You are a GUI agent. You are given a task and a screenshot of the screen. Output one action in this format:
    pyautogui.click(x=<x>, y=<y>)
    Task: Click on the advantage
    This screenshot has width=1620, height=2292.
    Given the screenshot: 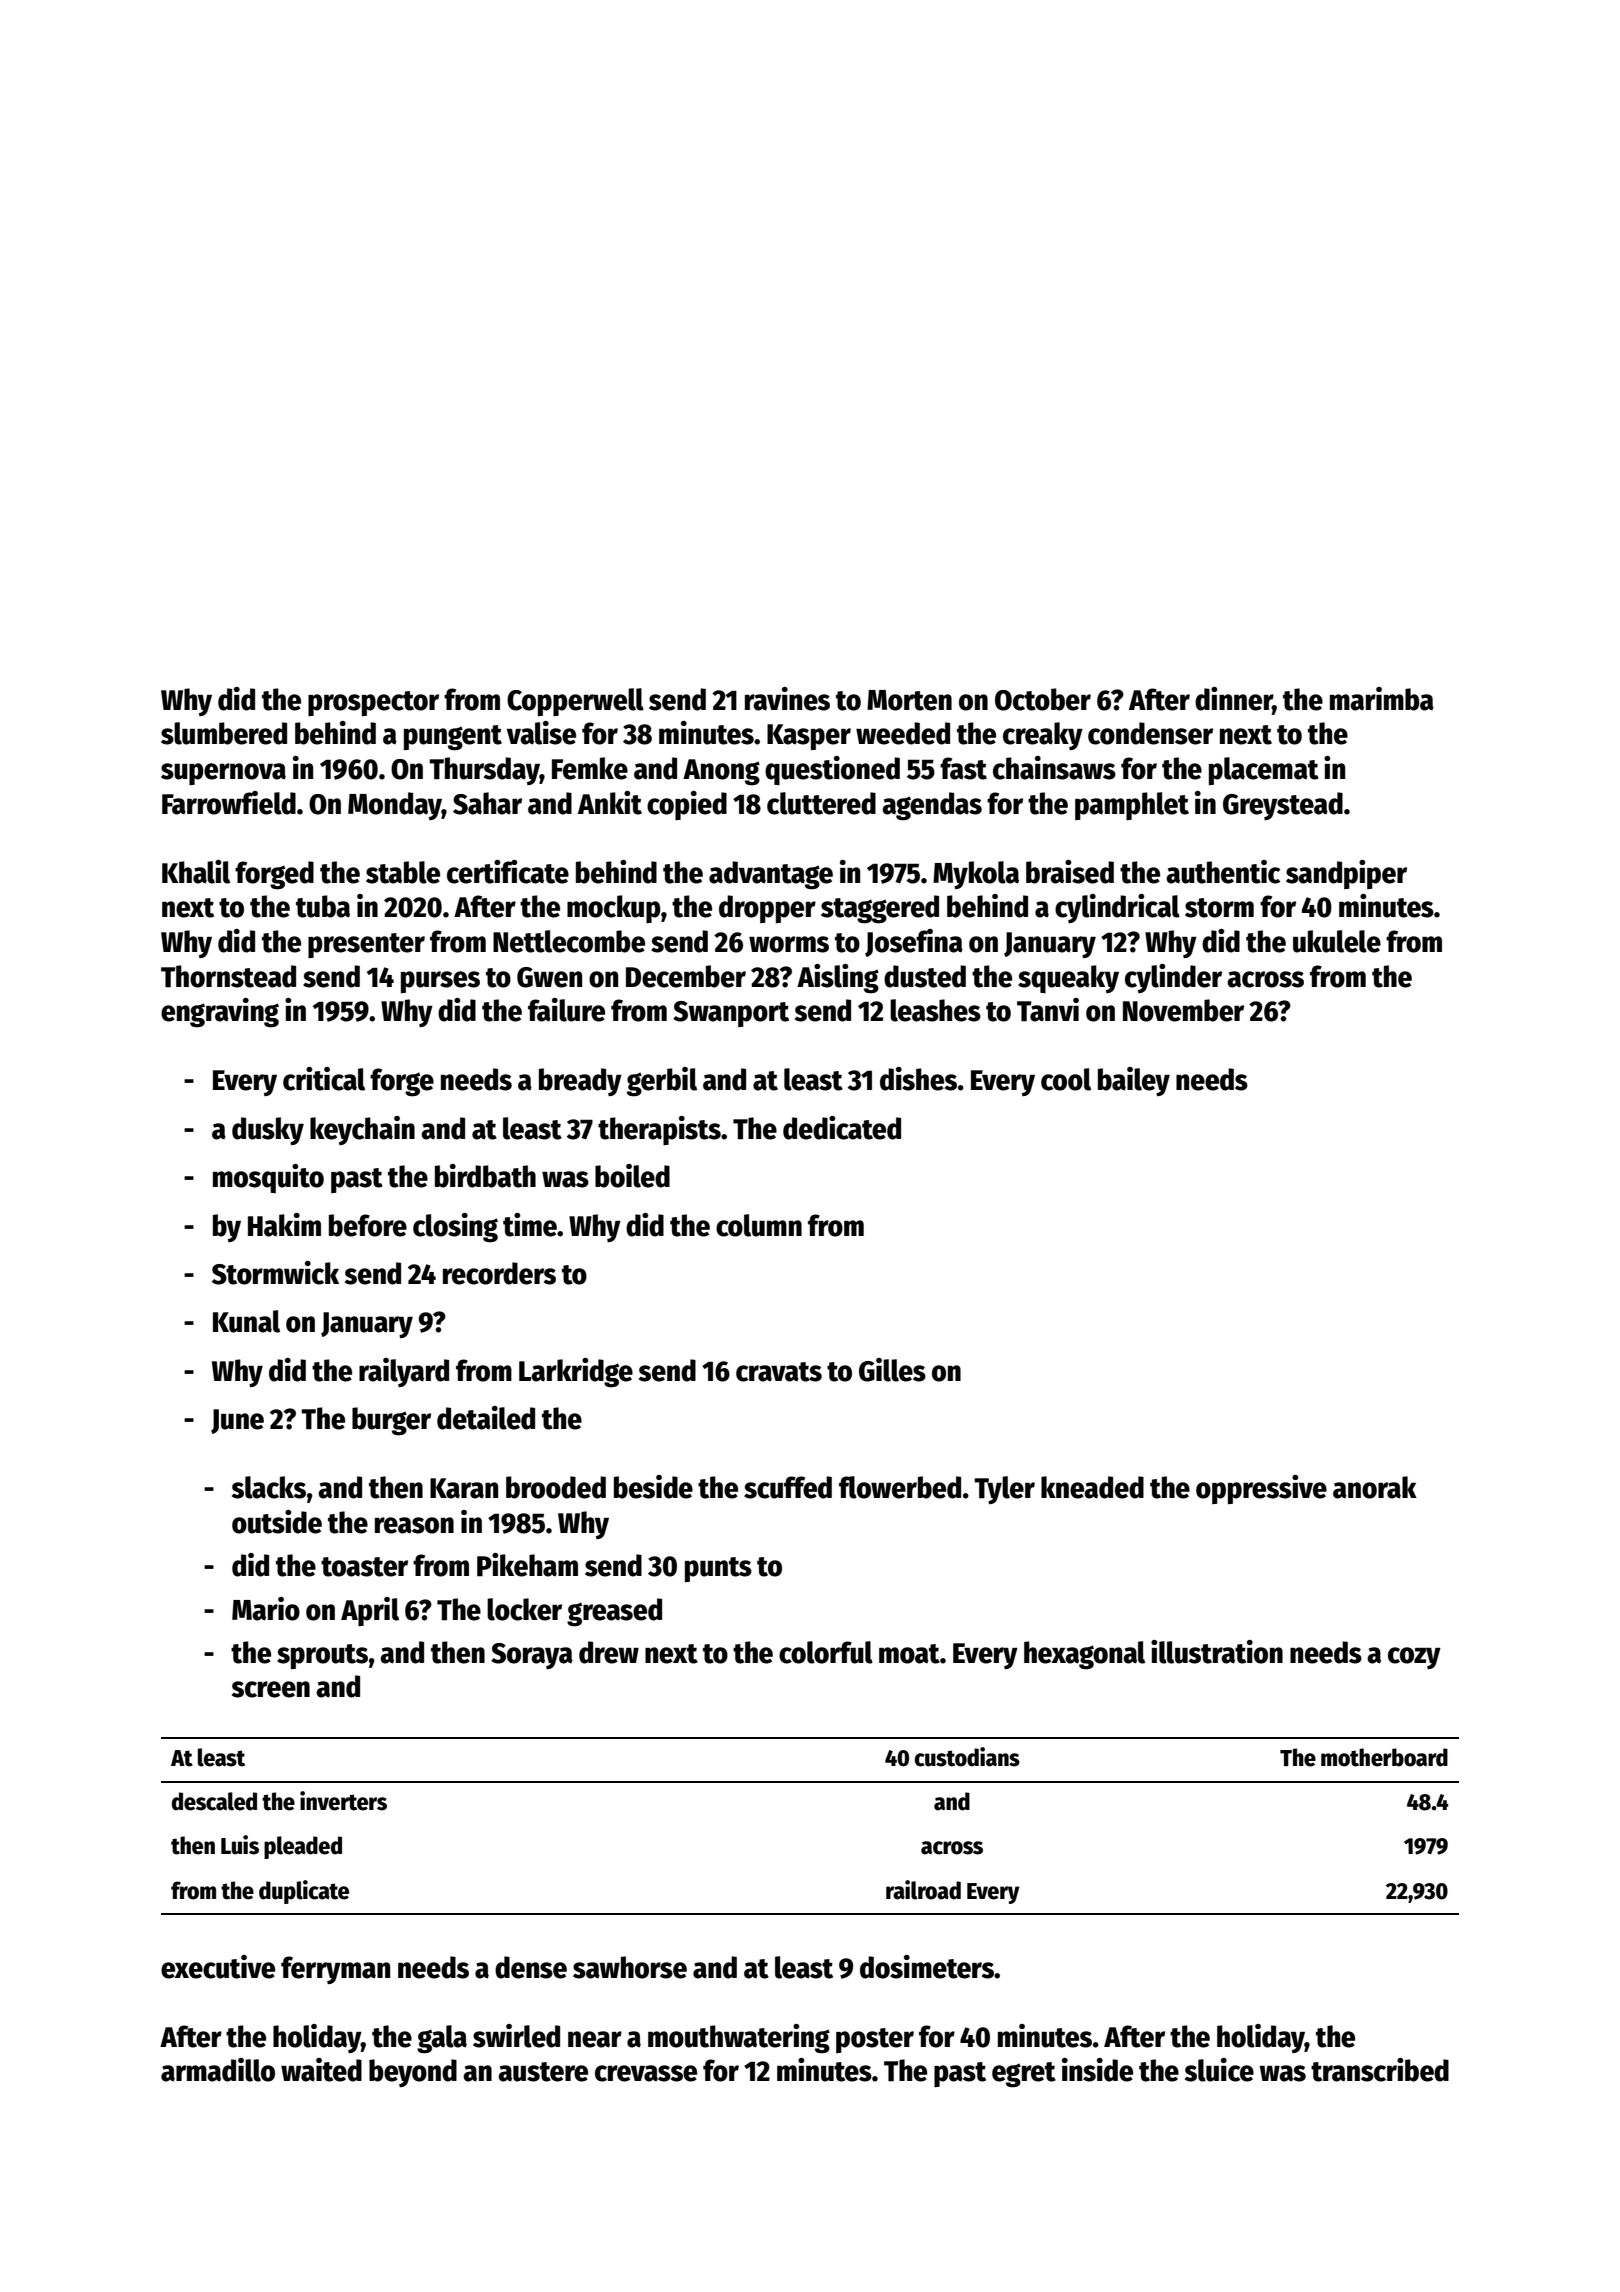 What is the action you would take?
    pyautogui.click(x=771, y=875)
